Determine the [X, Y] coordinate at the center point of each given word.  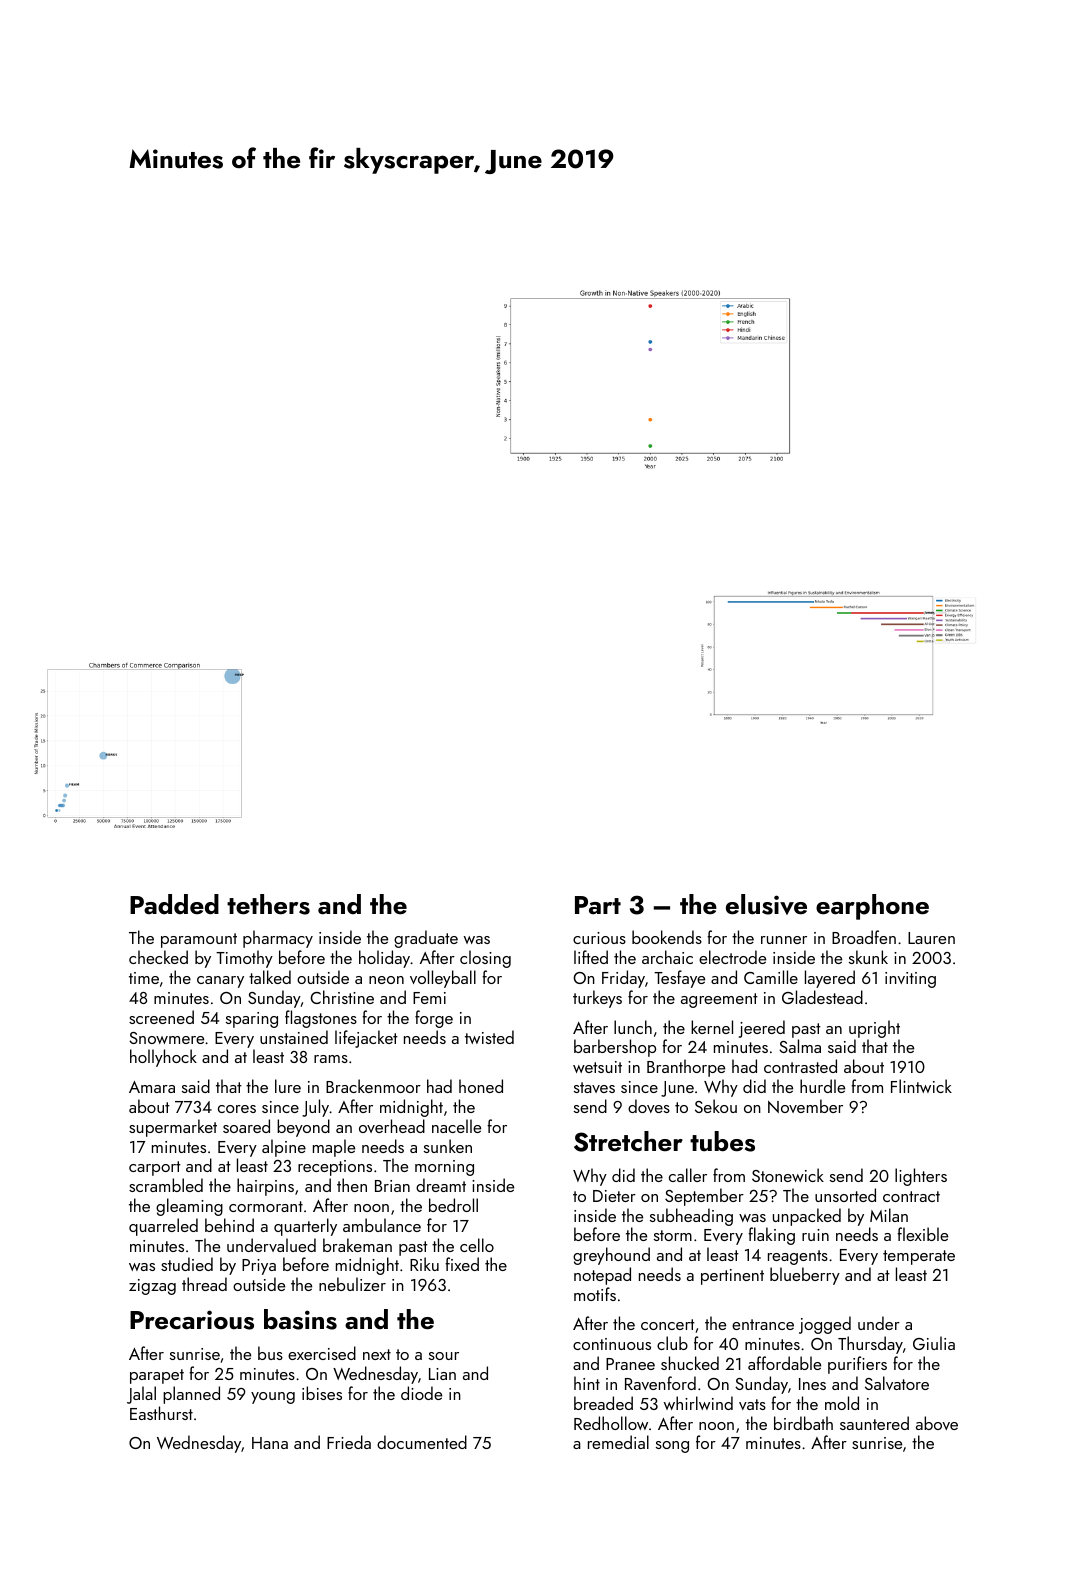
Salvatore [897, 1383]
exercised [322, 1353]
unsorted [845, 1195]
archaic [667, 957]
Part [598, 905]
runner [784, 940]
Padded [174, 904]
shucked [690, 1363]
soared [246, 1126]
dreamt [441, 1185]
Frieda [349, 1442]
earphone [872, 907]
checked [158, 957]
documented [422, 1442]
